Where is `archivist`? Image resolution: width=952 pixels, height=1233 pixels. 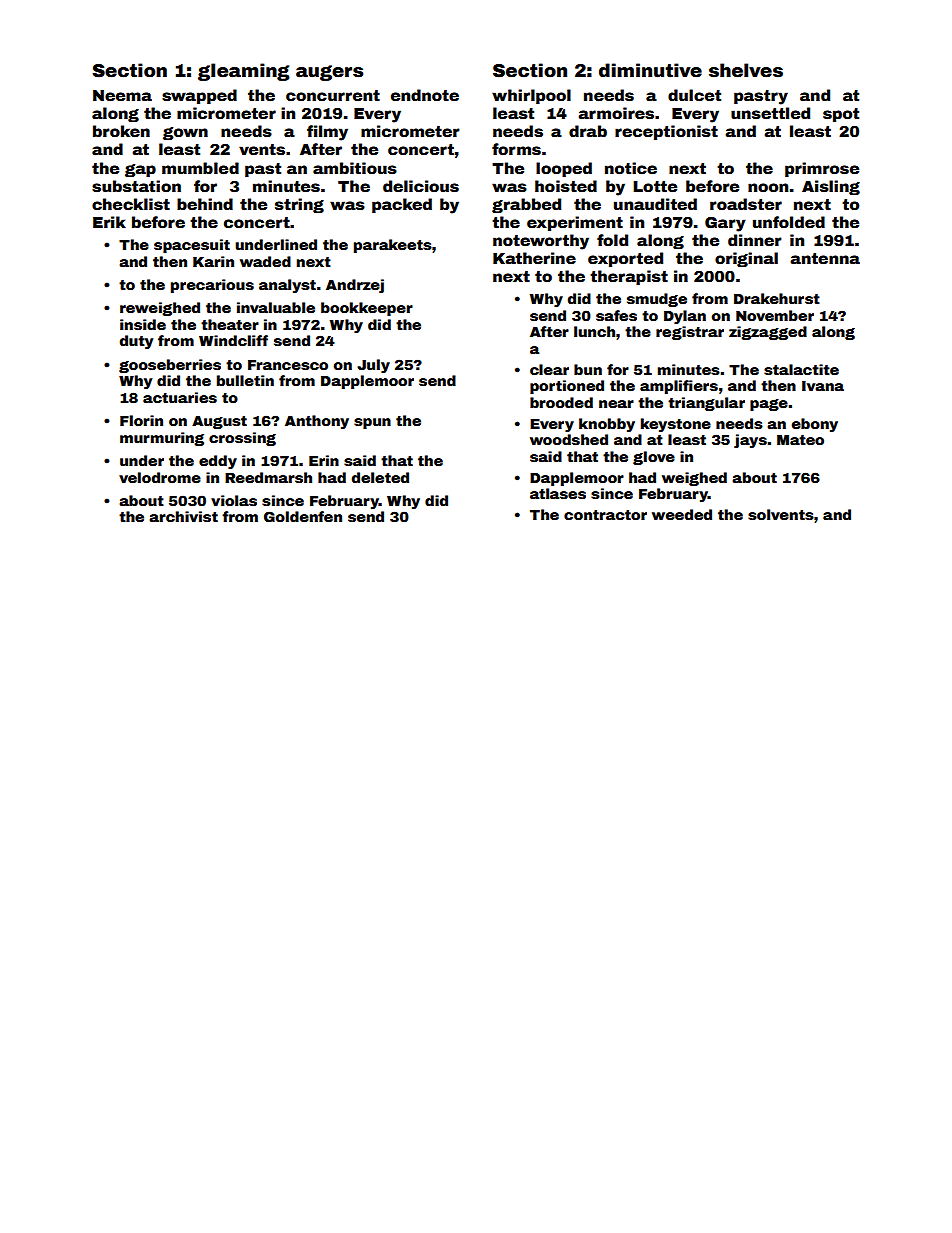
archivist is located at coordinates (183, 516).
